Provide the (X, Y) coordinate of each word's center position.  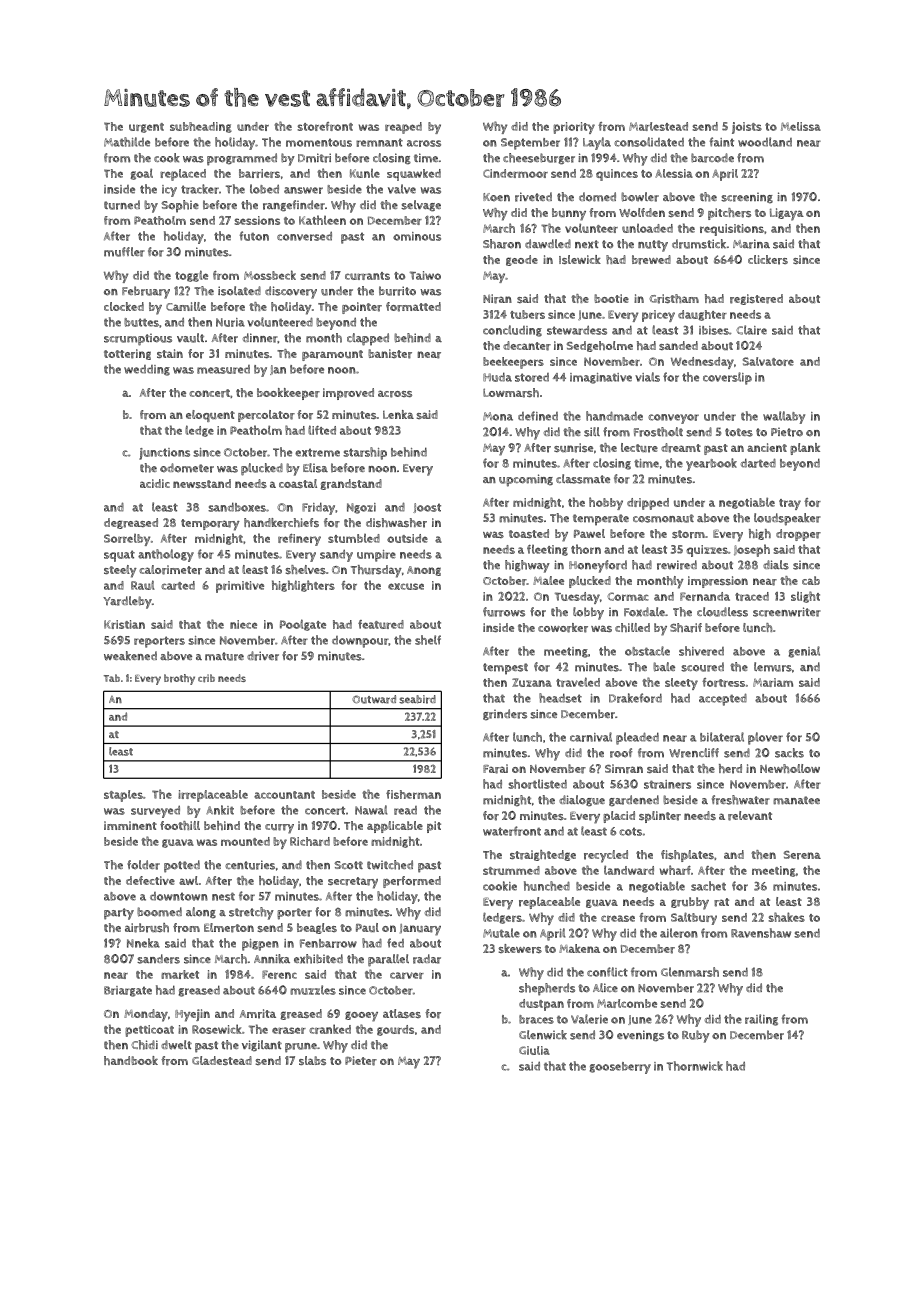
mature (224, 656)
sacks (789, 753)
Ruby (696, 1036)
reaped (403, 128)
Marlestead (658, 126)
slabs (312, 1060)
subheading (201, 127)
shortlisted (537, 784)
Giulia (534, 1050)
